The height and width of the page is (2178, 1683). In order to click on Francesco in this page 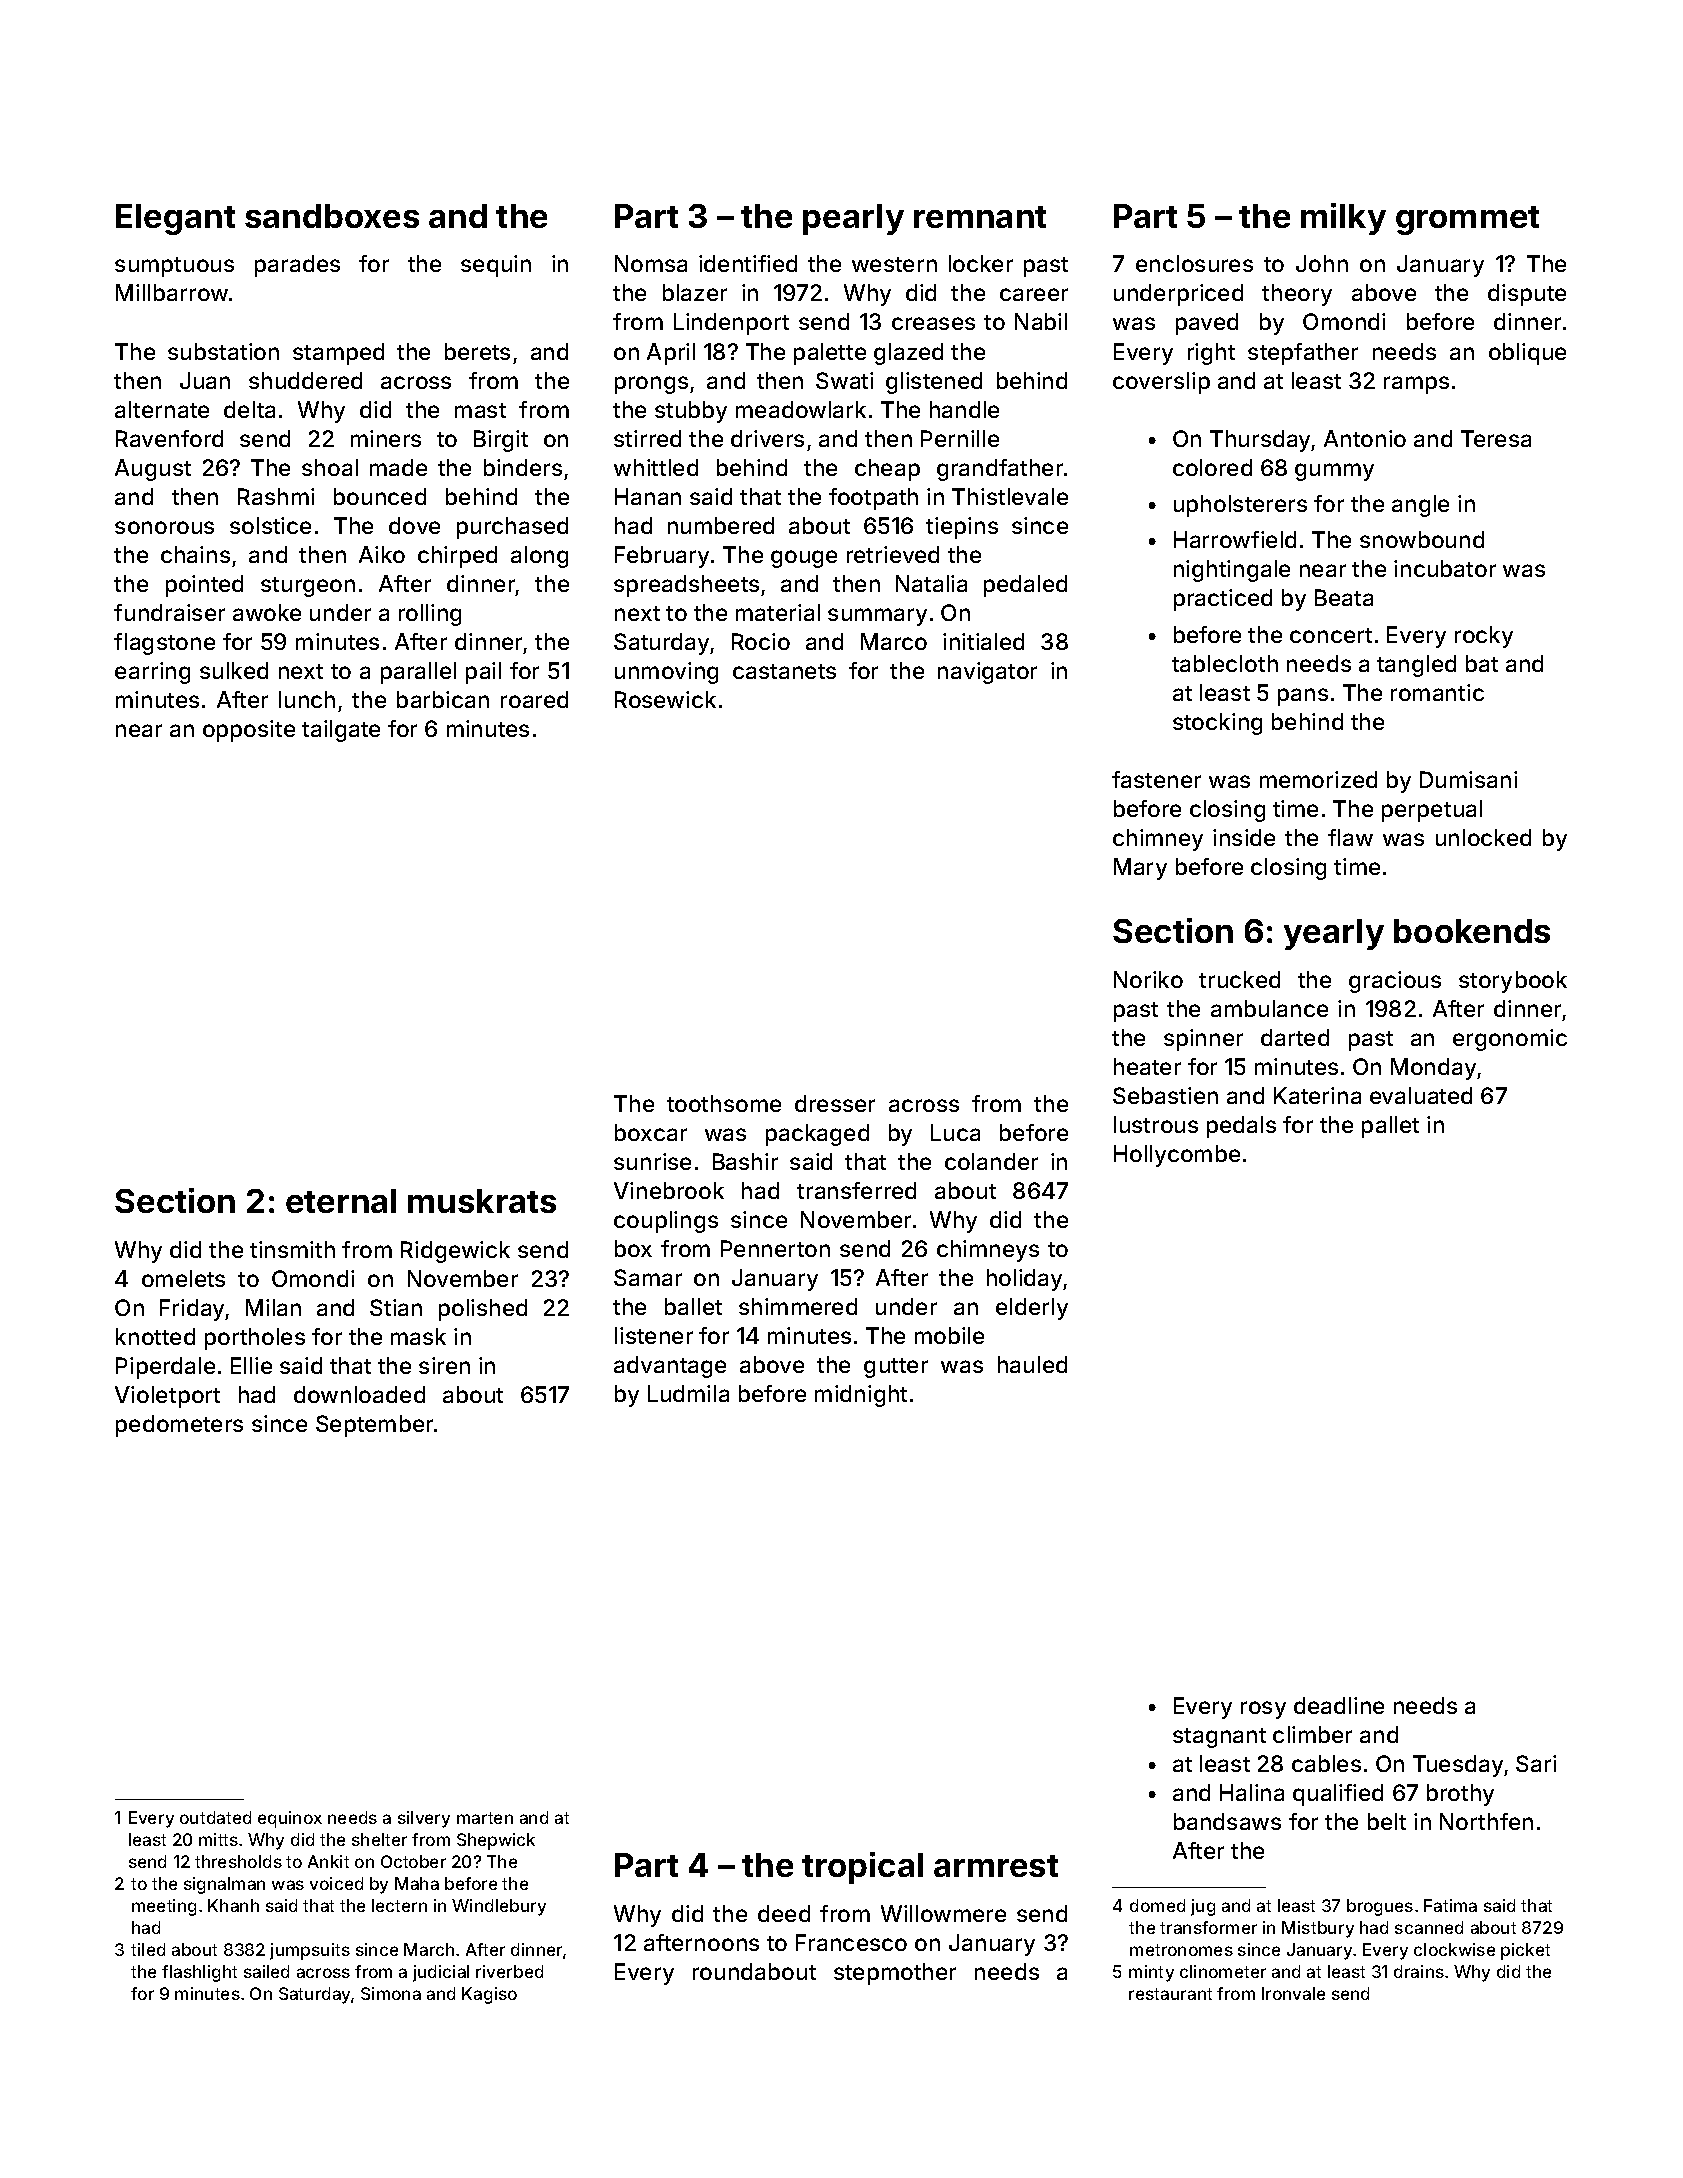, I will do `click(851, 1942)`.
